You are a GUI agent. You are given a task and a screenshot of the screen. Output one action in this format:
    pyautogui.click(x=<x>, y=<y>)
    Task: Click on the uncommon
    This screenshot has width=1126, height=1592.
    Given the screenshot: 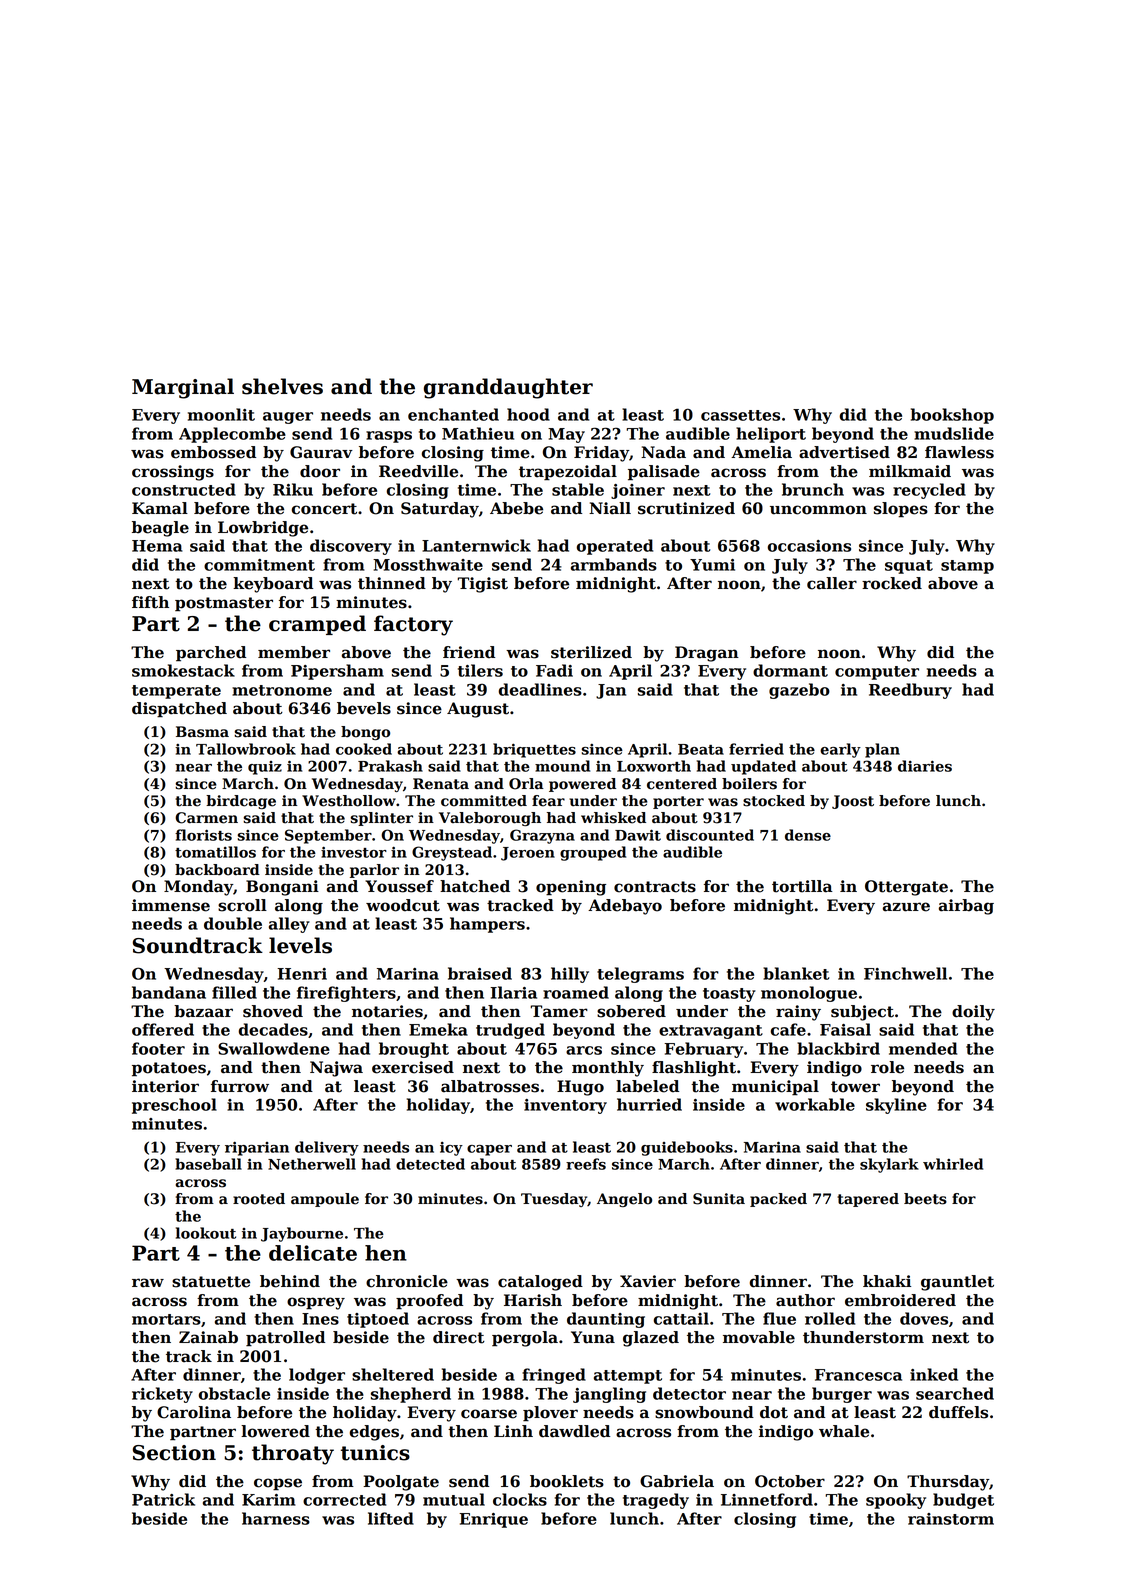 What is the action you would take?
    pyautogui.click(x=818, y=510)
